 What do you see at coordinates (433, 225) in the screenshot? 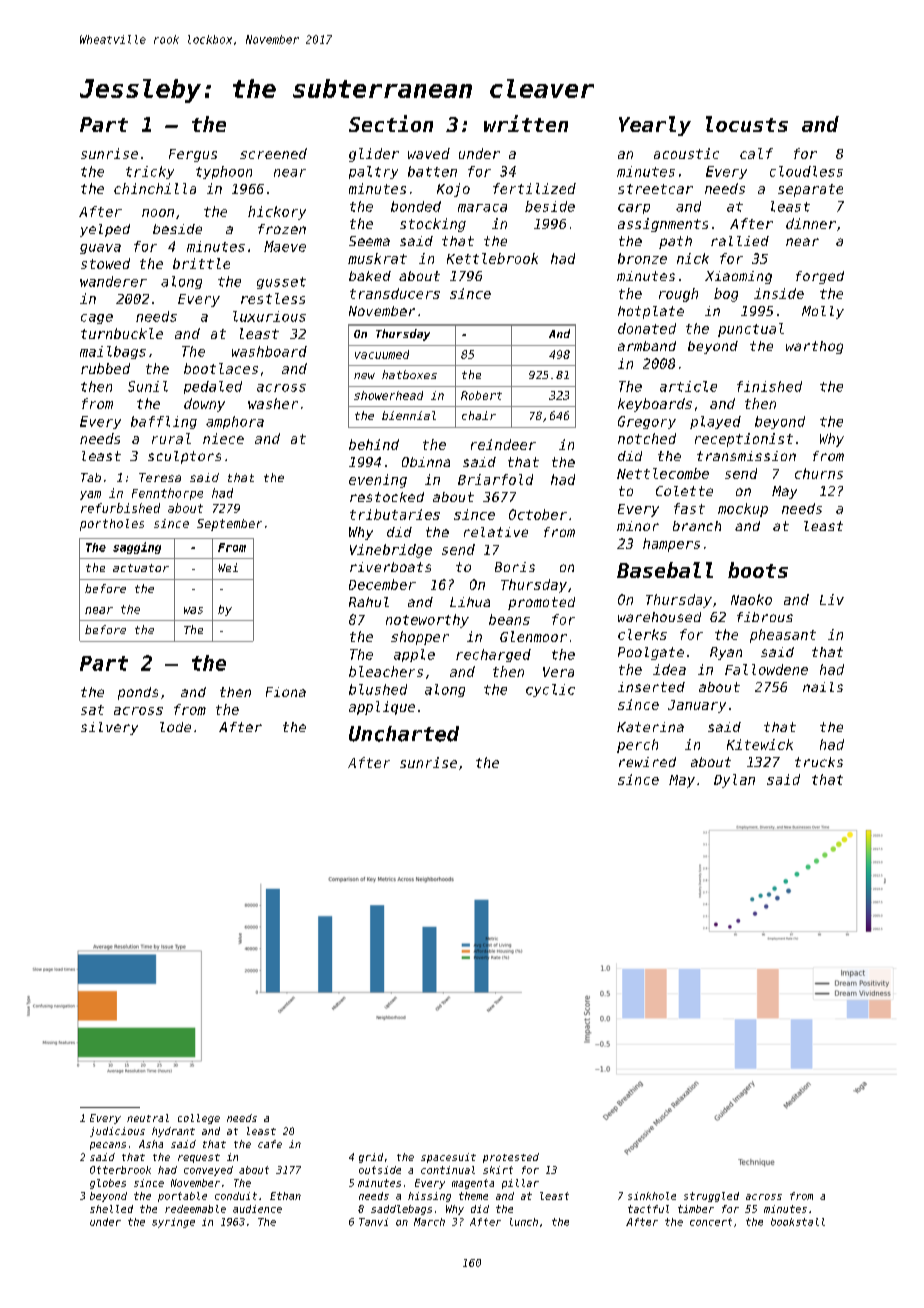
I see `stocking` at bounding box center [433, 225].
